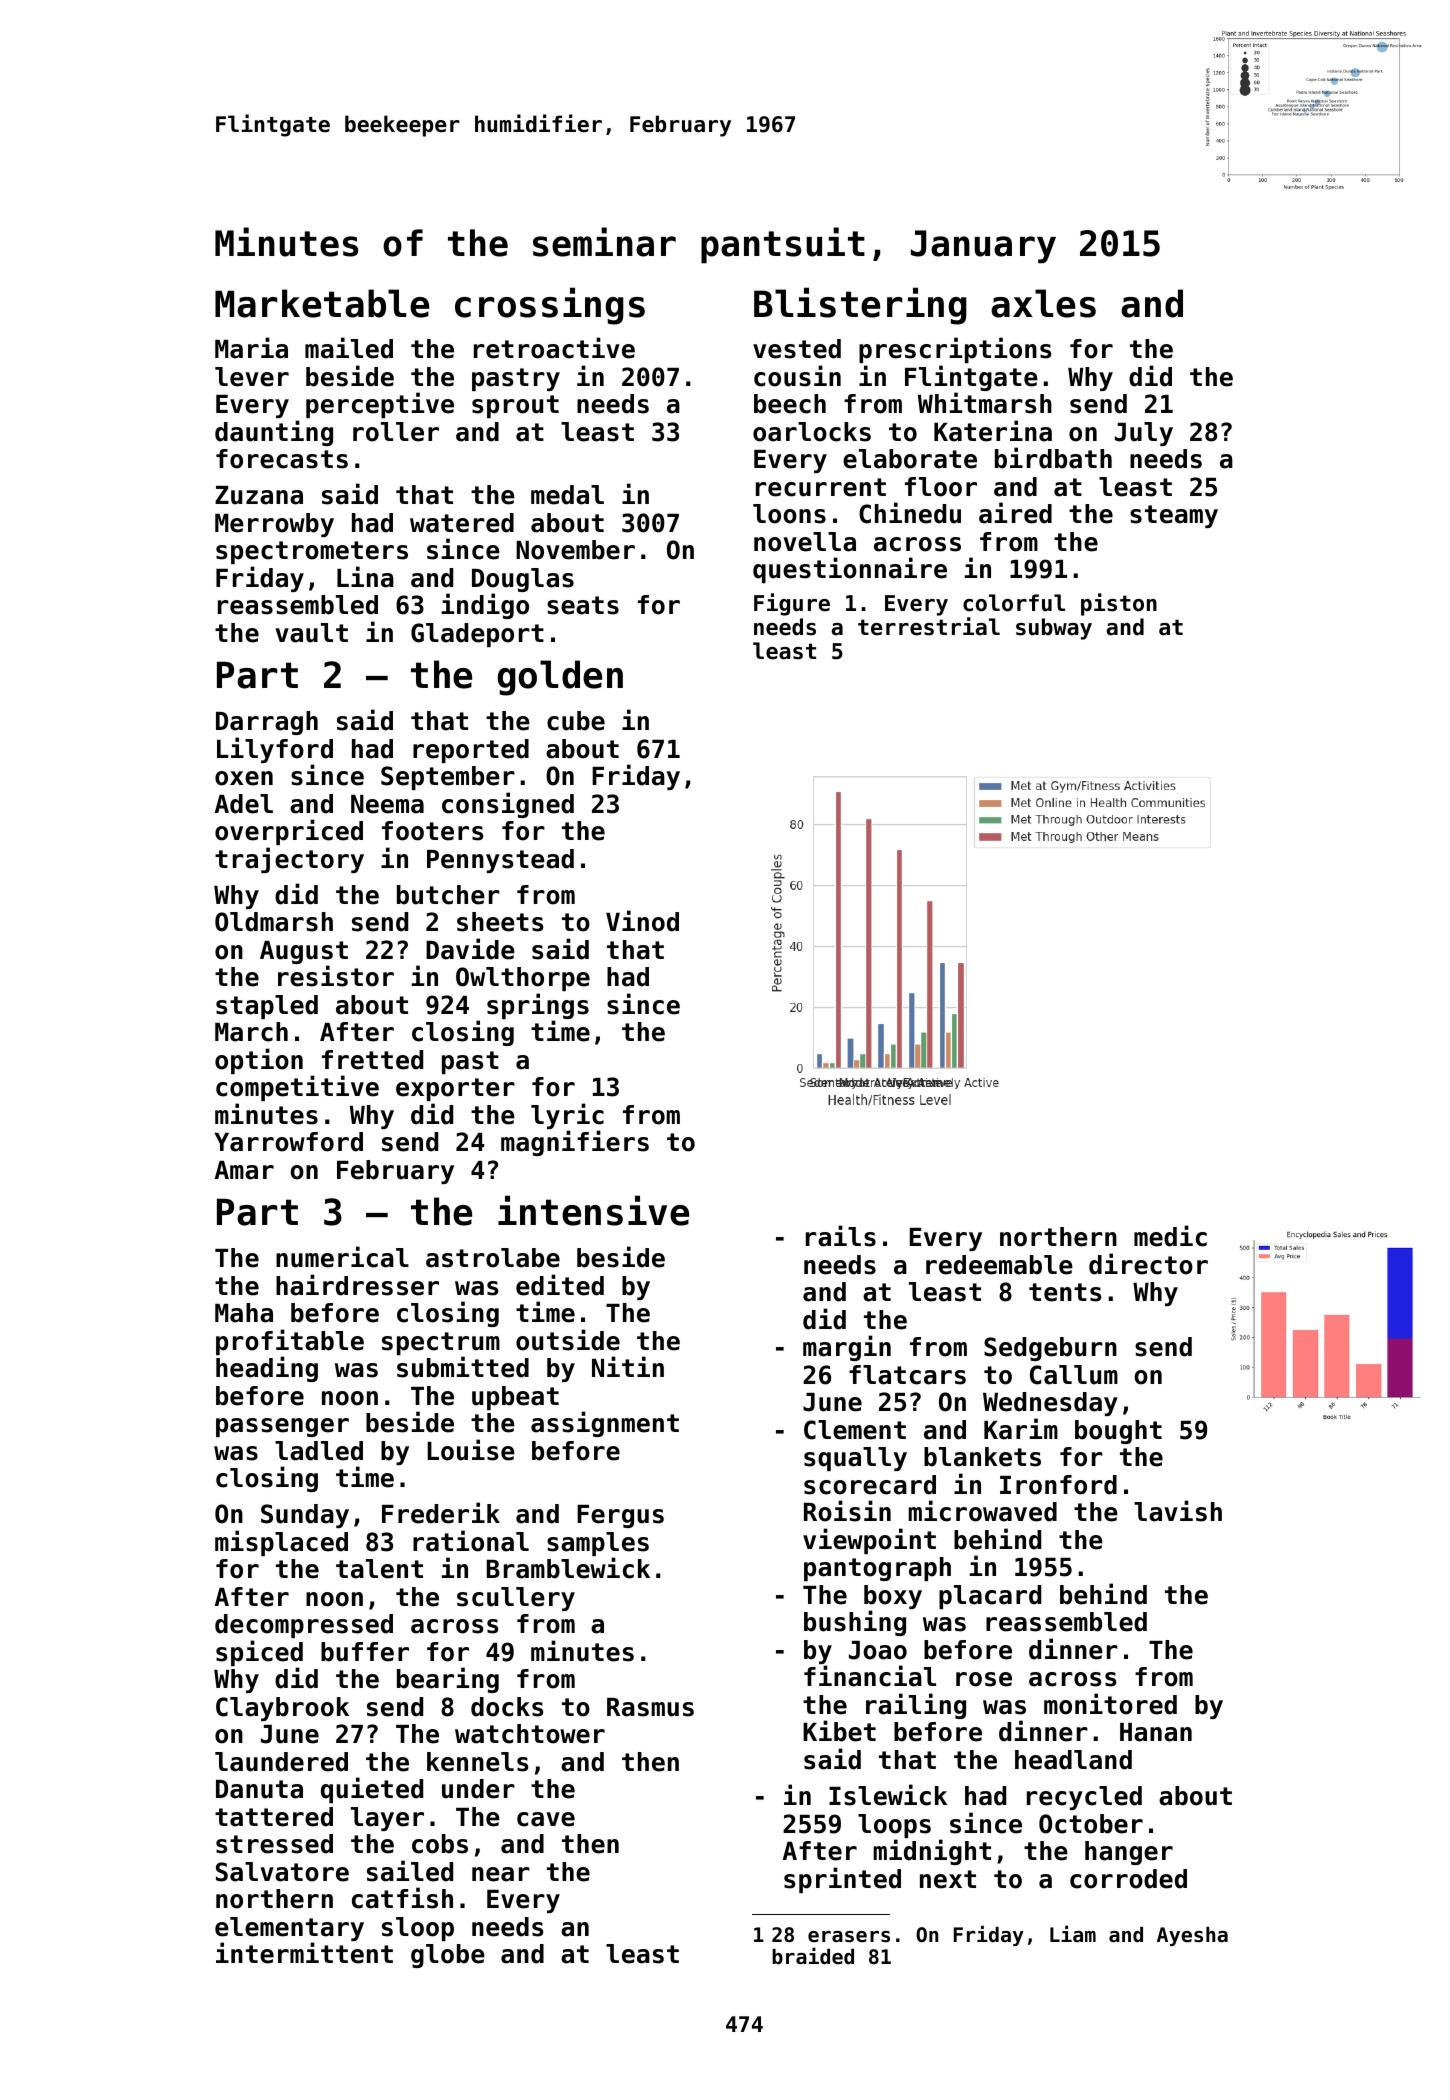  I want to click on crossings, so click(550, 306).
